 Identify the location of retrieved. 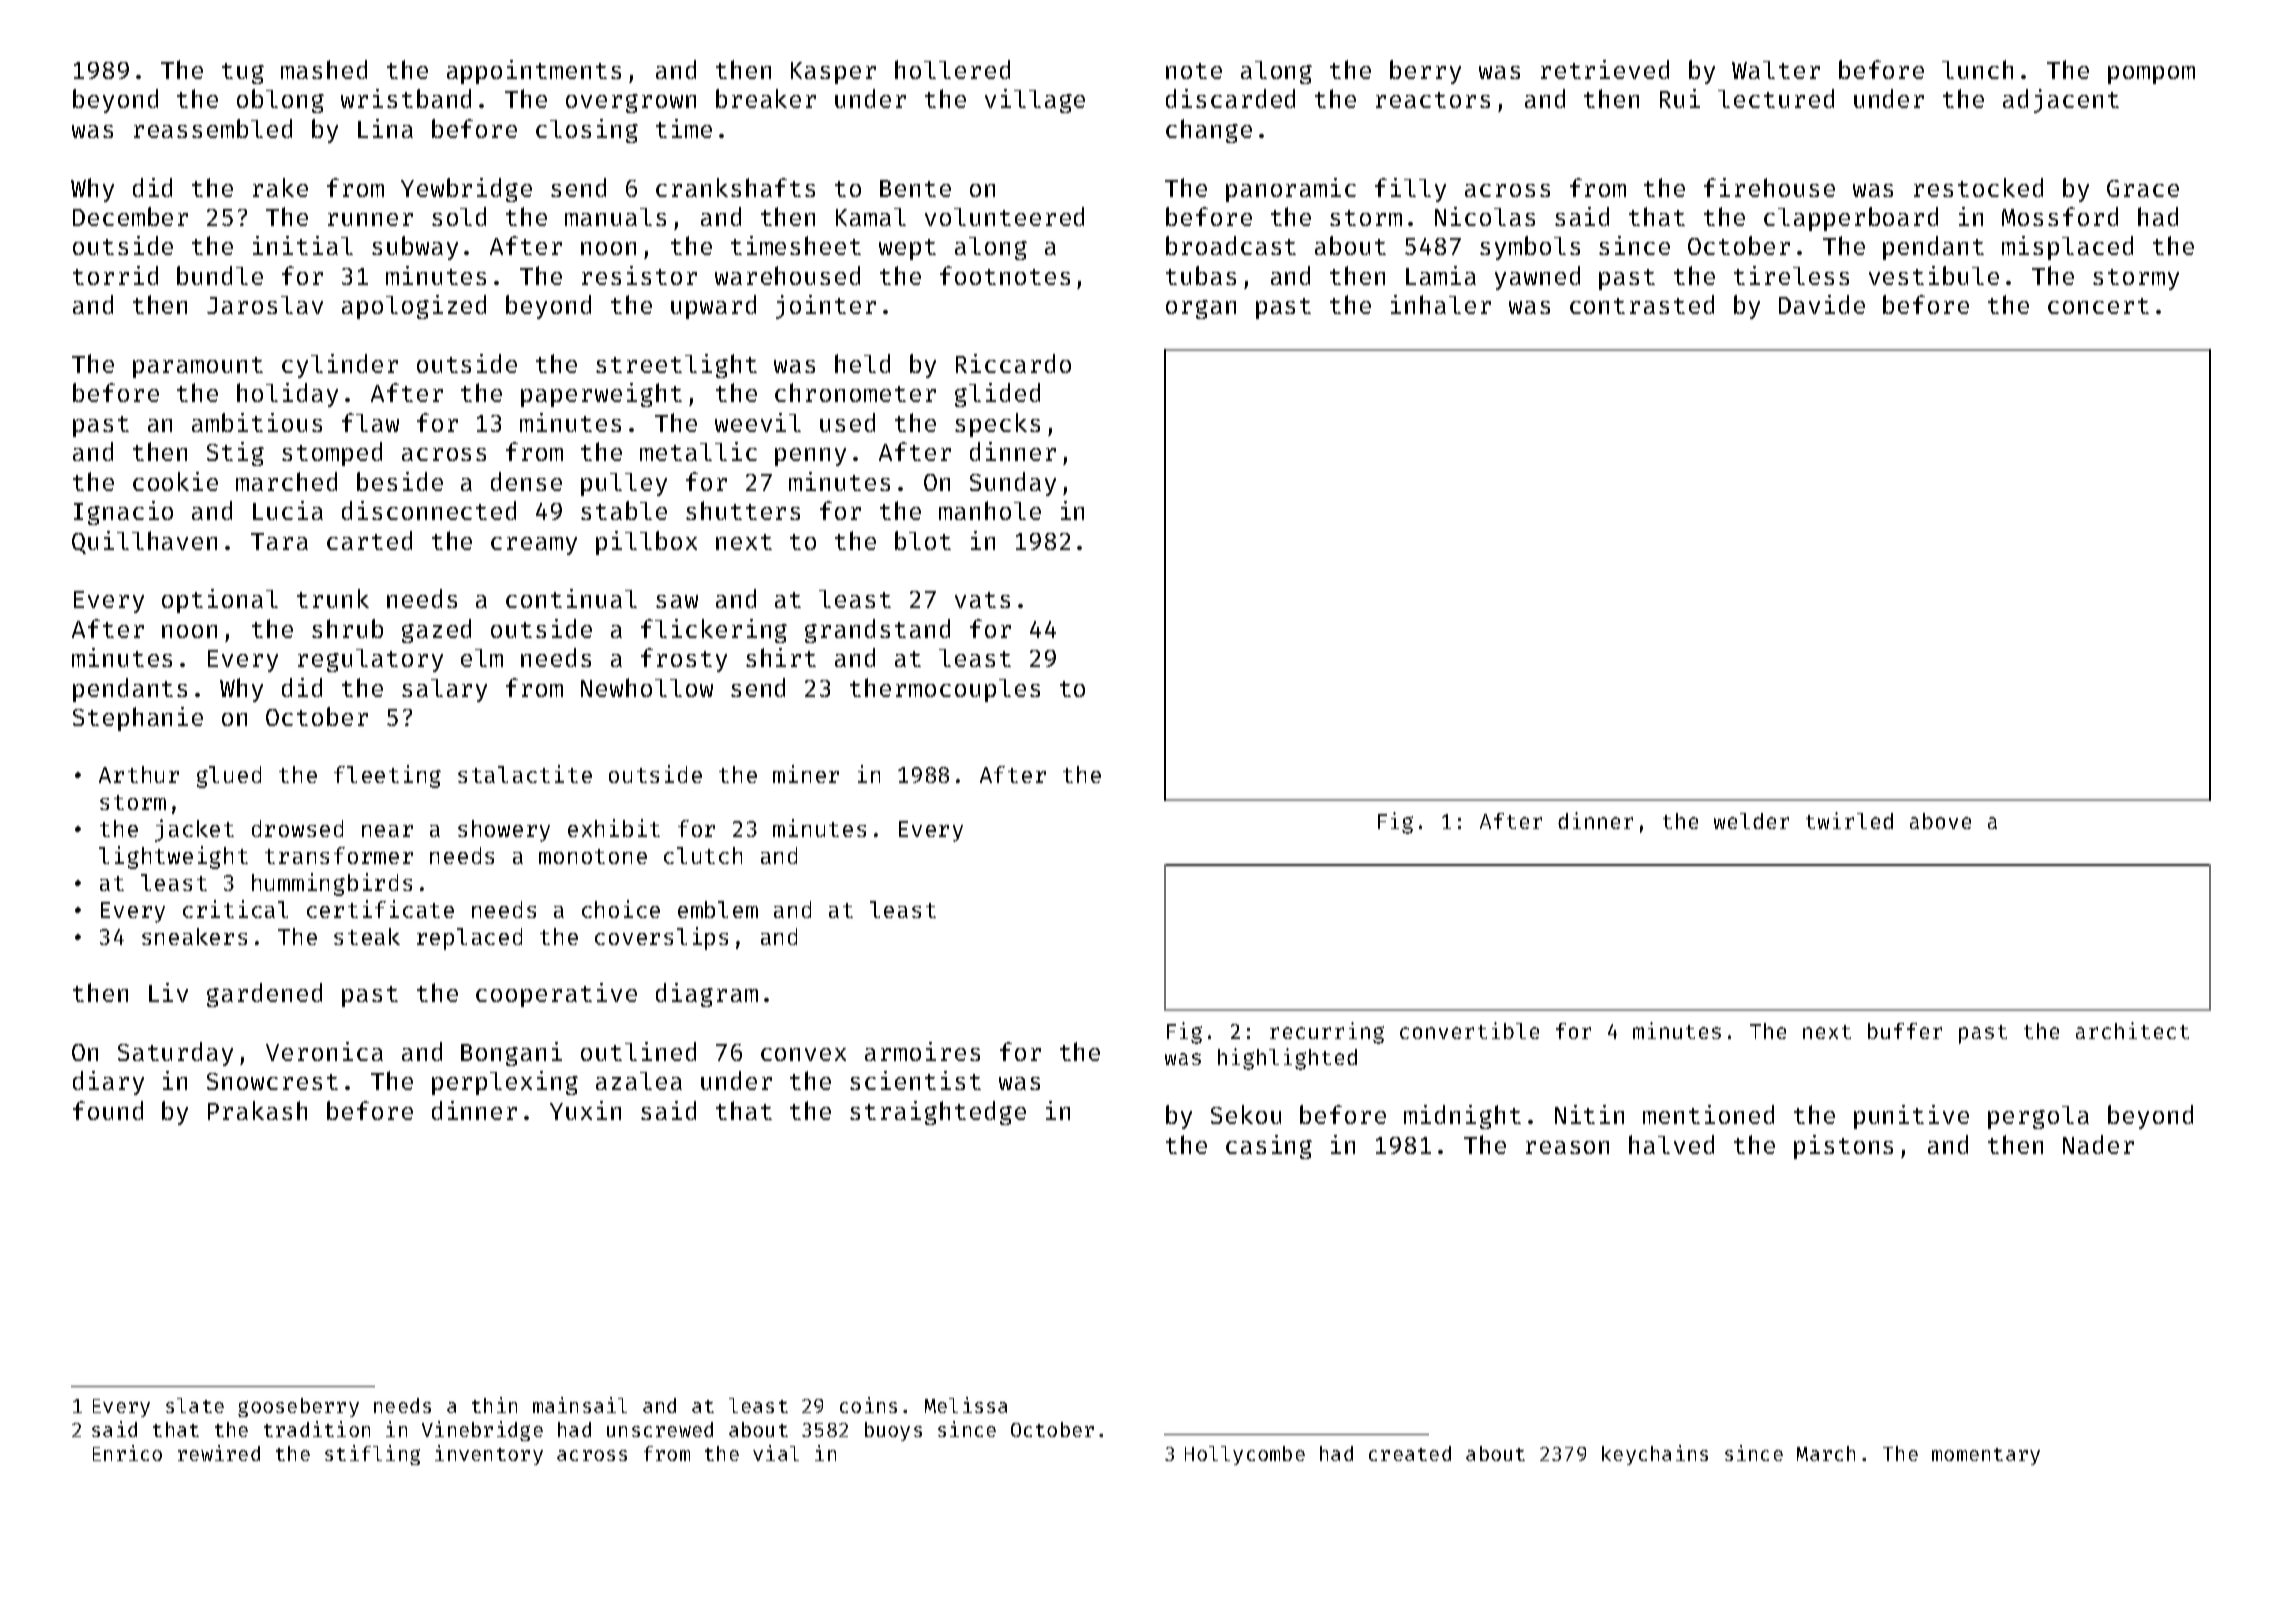
(1605, 69).
